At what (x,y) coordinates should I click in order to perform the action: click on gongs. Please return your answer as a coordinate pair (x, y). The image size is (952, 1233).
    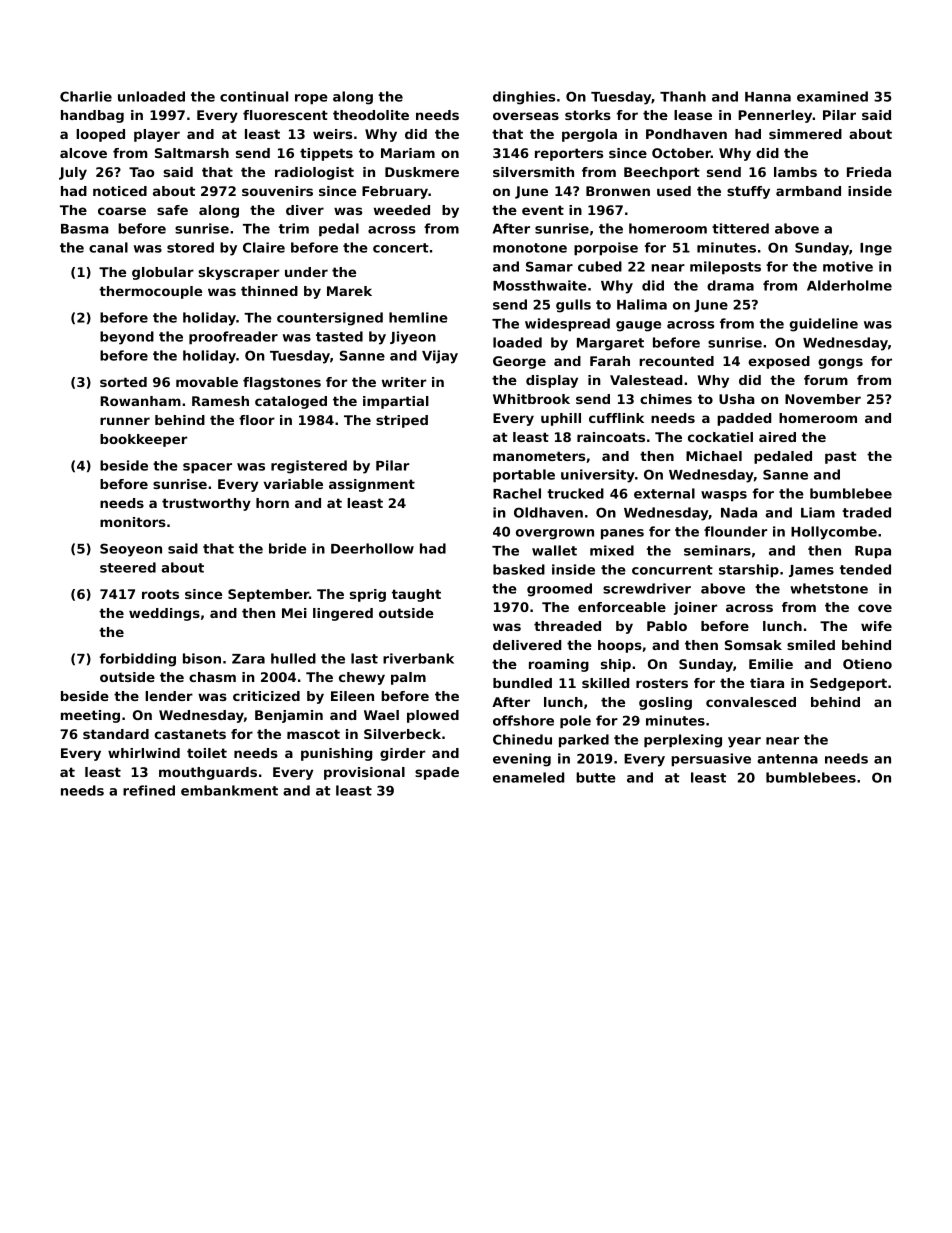
    Looking at the image, I should click on (840, 363).
